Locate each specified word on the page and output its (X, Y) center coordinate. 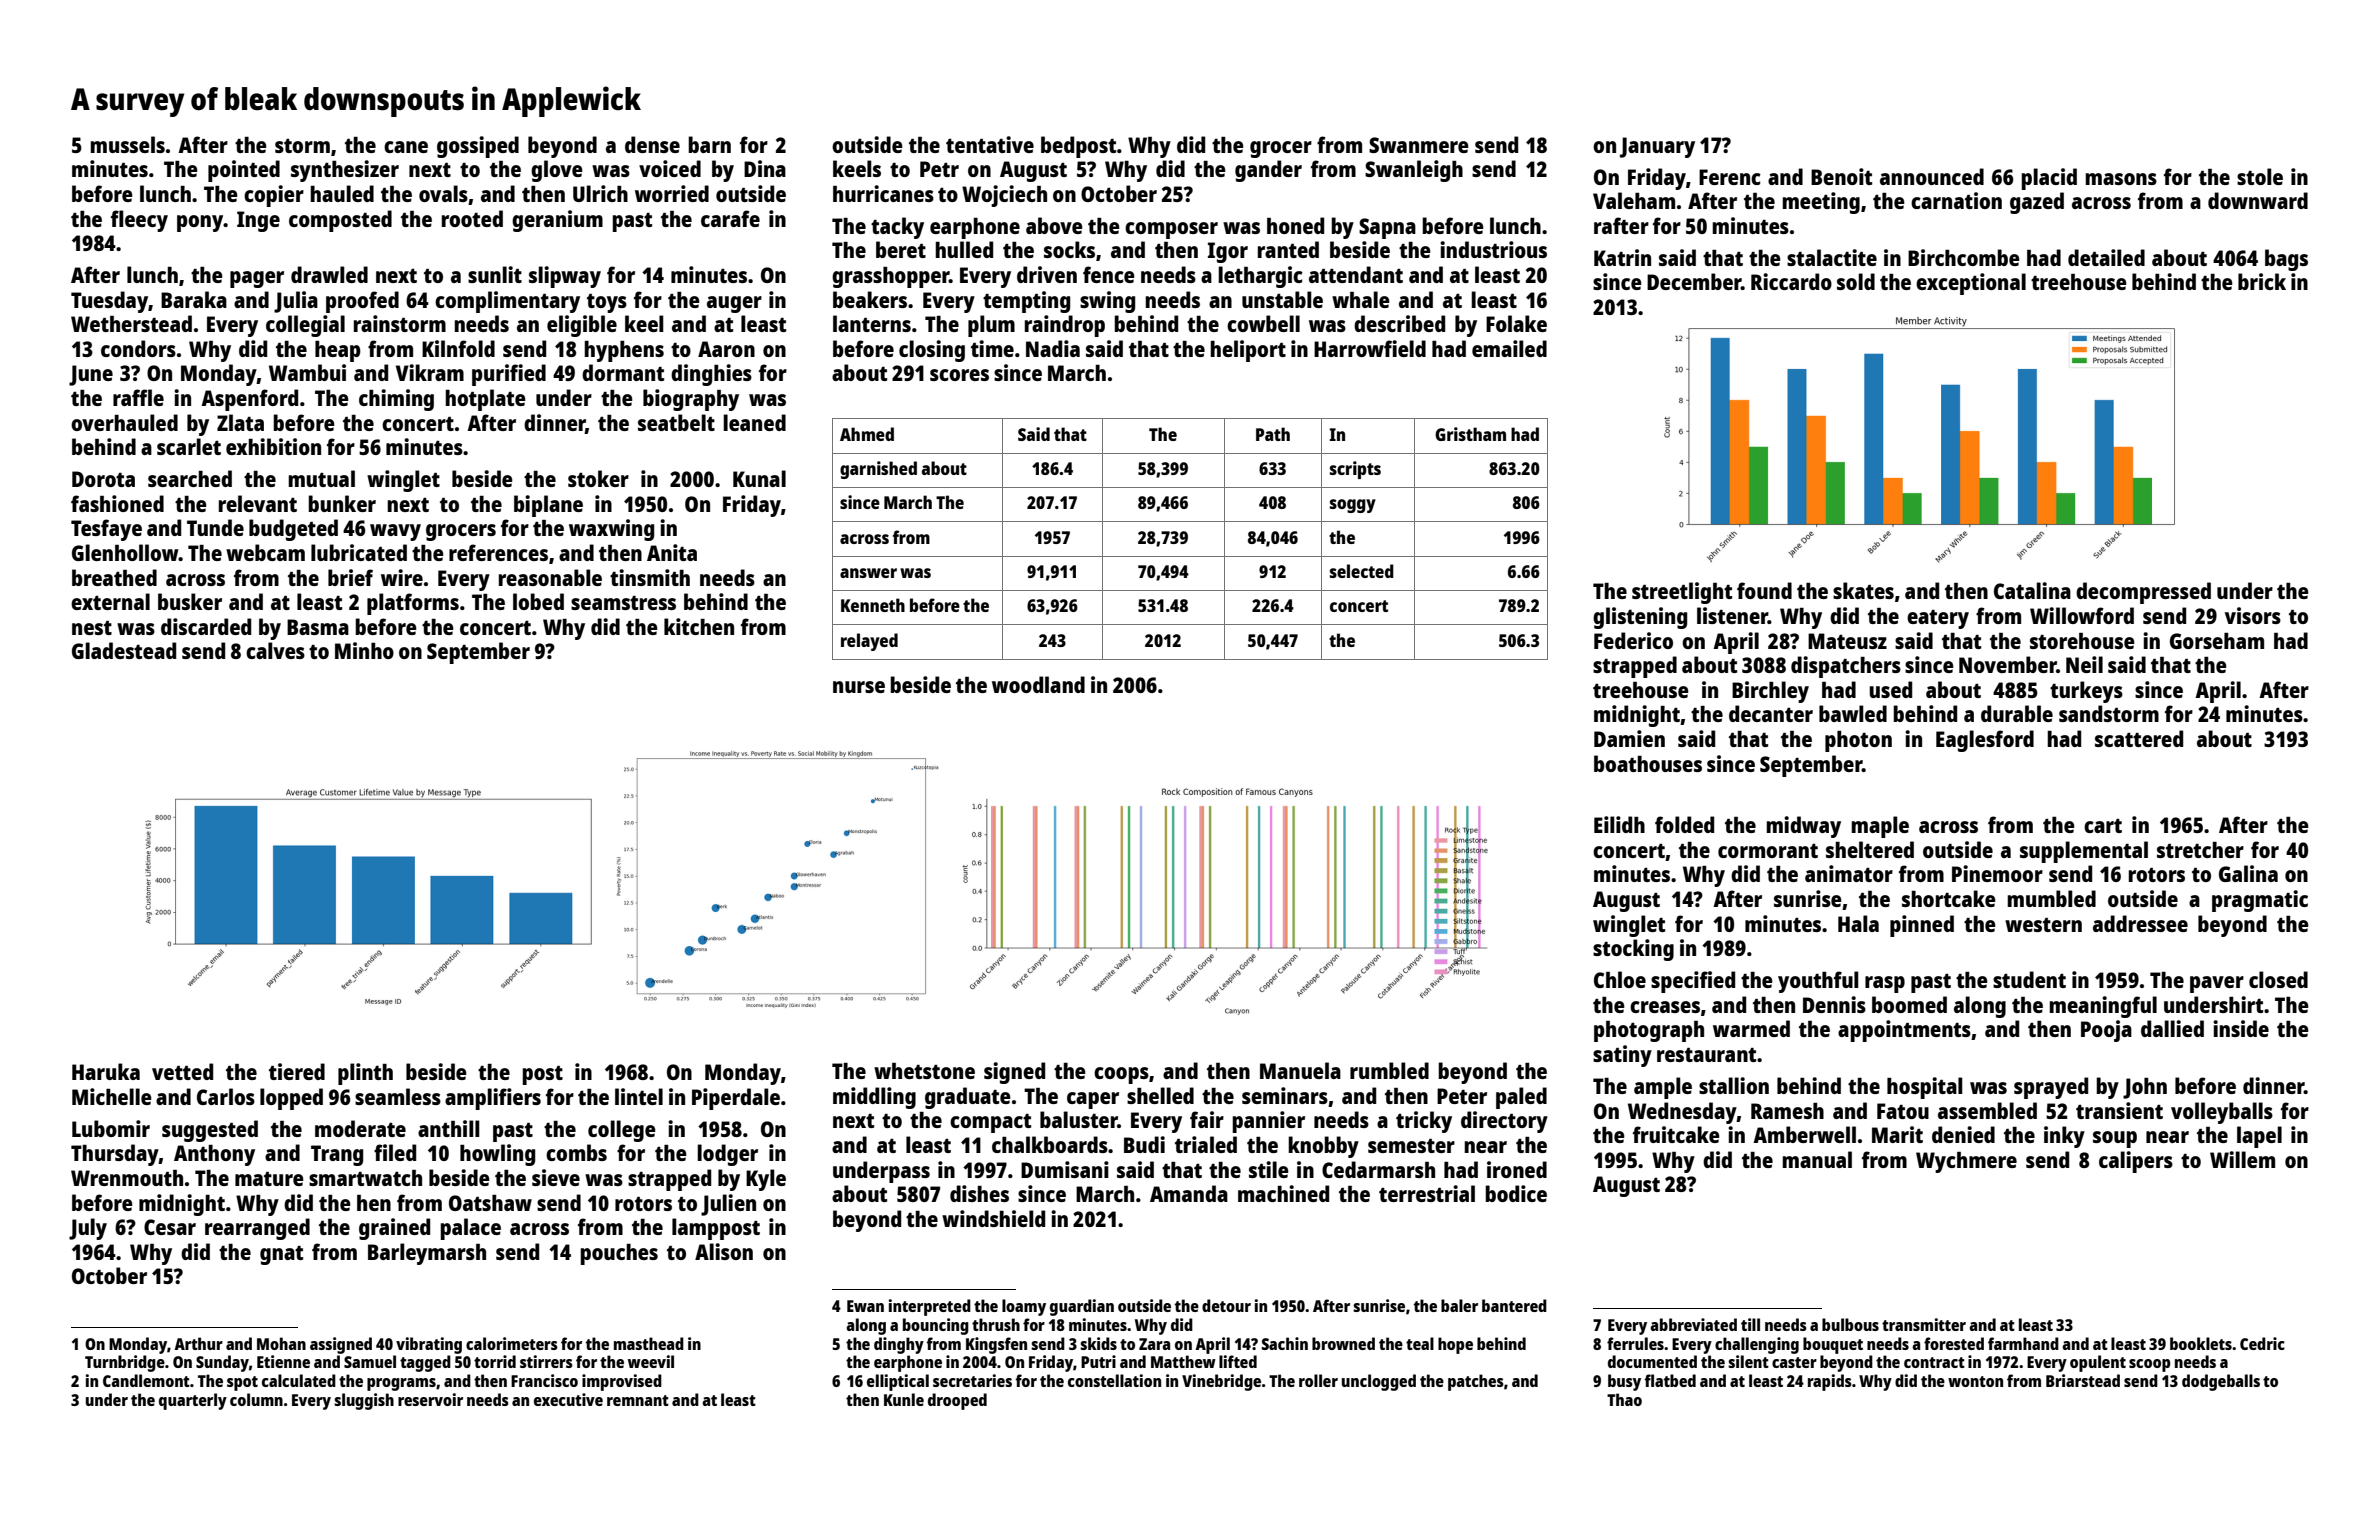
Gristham (1470, 434)
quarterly (193, 1401)
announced (1932, 176)
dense (652, 144)
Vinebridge (1221, 1382)
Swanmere (1419, 145)
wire (402, 577)
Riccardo (1791, 281)
